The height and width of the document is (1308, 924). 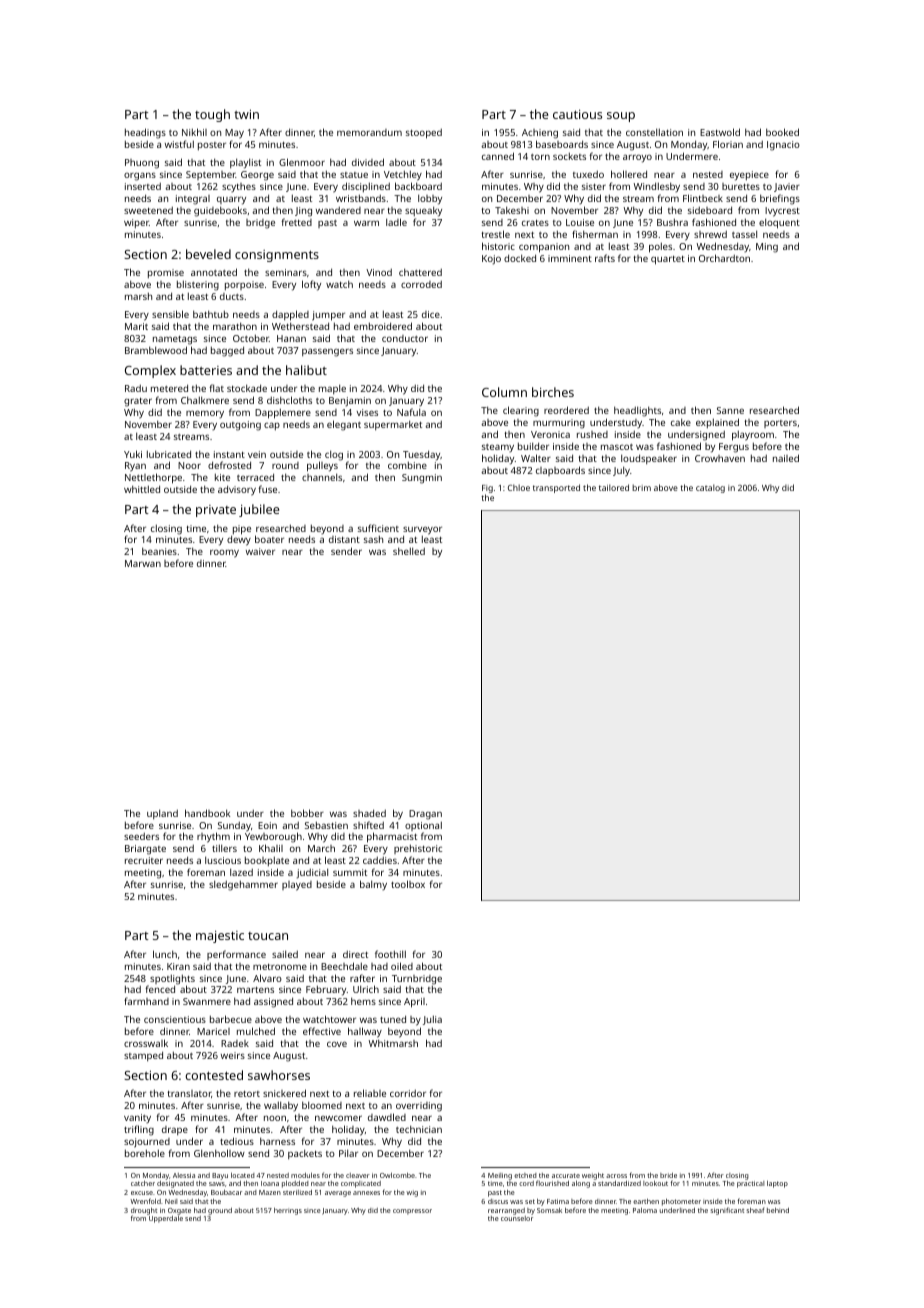 I want to click on optional, so click(x=423, y=826).
